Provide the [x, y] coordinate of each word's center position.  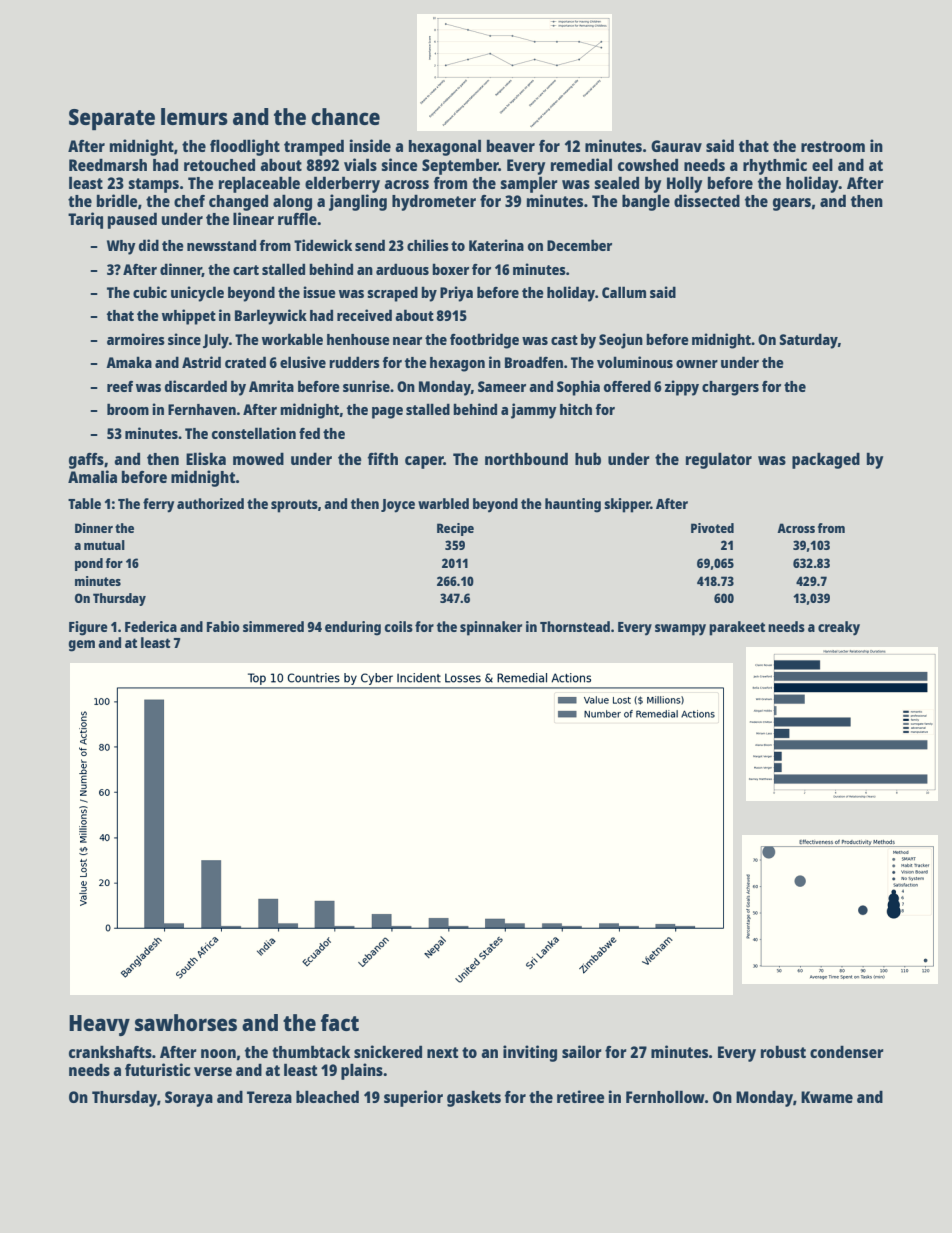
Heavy [99, 1025]
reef [120, 386]
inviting [530, 1053]
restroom [833, 146]
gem [81, 646]
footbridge [484, 341]
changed [238, 202]
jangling [358, 202]
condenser [847, 1051]
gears [792, 204]
